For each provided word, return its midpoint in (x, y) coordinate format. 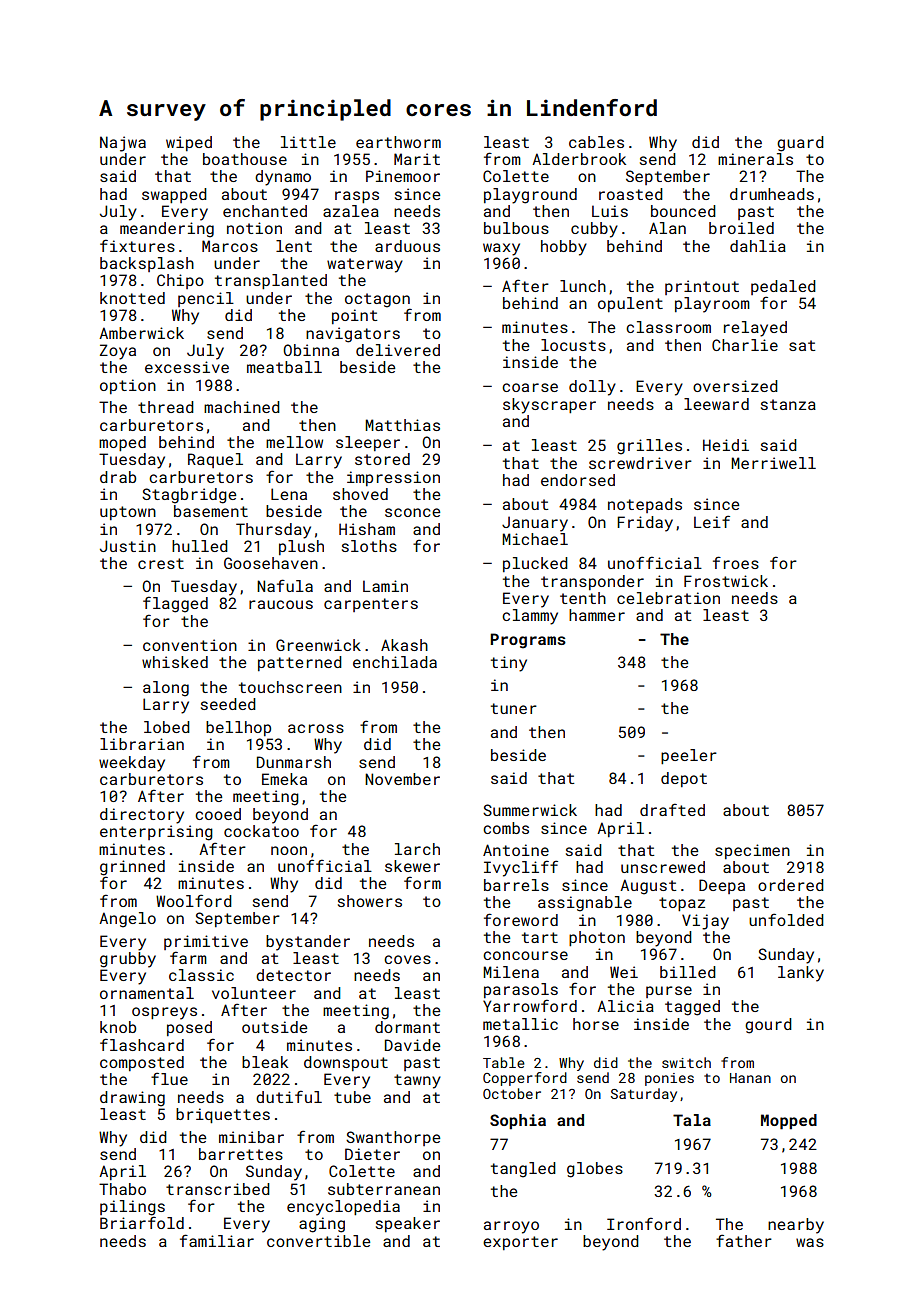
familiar (217, 1240)
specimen (752, 851)
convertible (318, 1241)
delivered (398, 350)
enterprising (156, 833)
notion (254, 228)
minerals (755, 159)
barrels (516, 885)
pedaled (783, 287)
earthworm (398, 142)
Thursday (273, 531)
